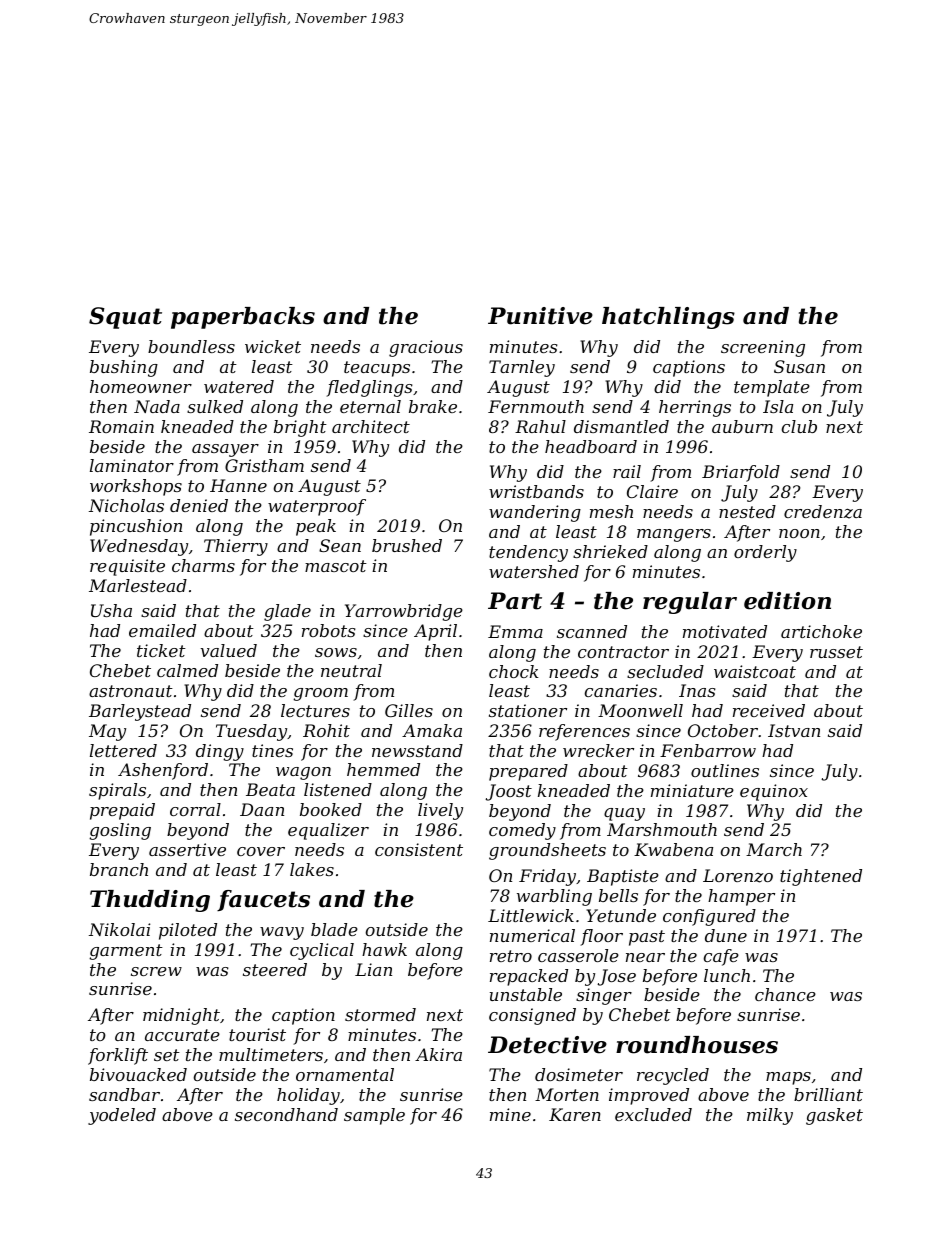  I want to click on waistcoat, so click(755, 671).
